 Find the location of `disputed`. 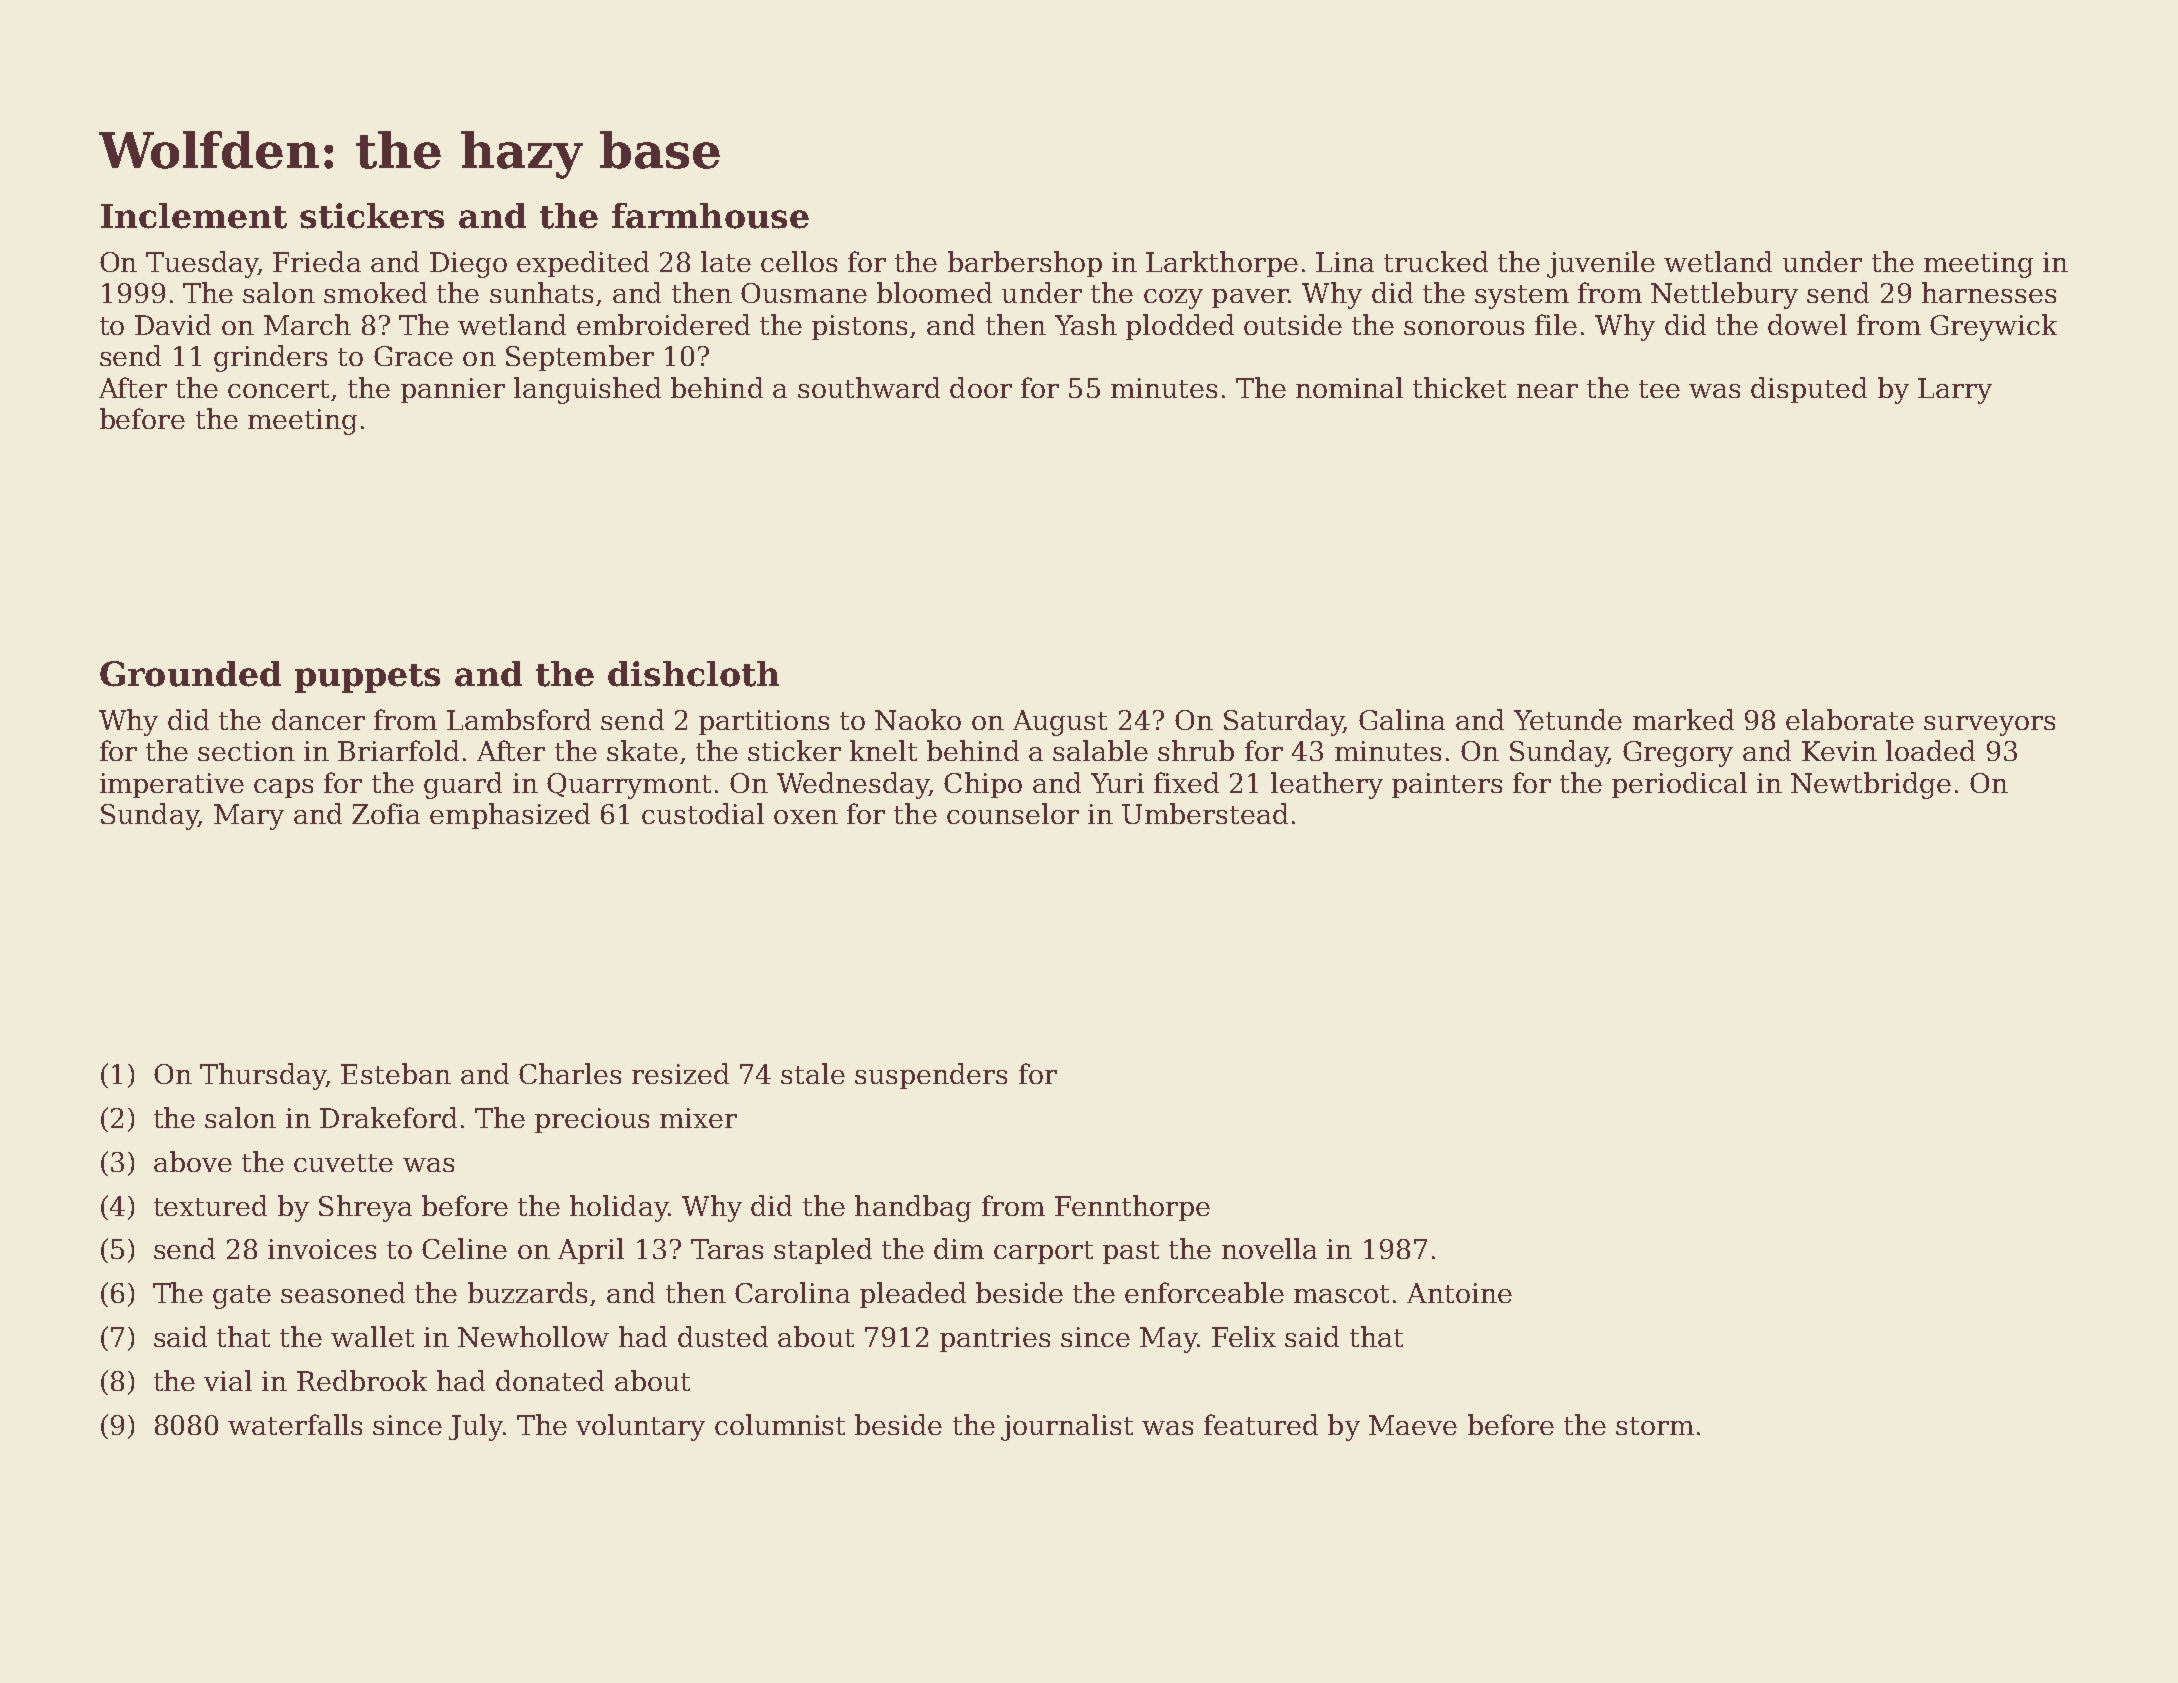

disputed is located at coordinates (1809, 390).
